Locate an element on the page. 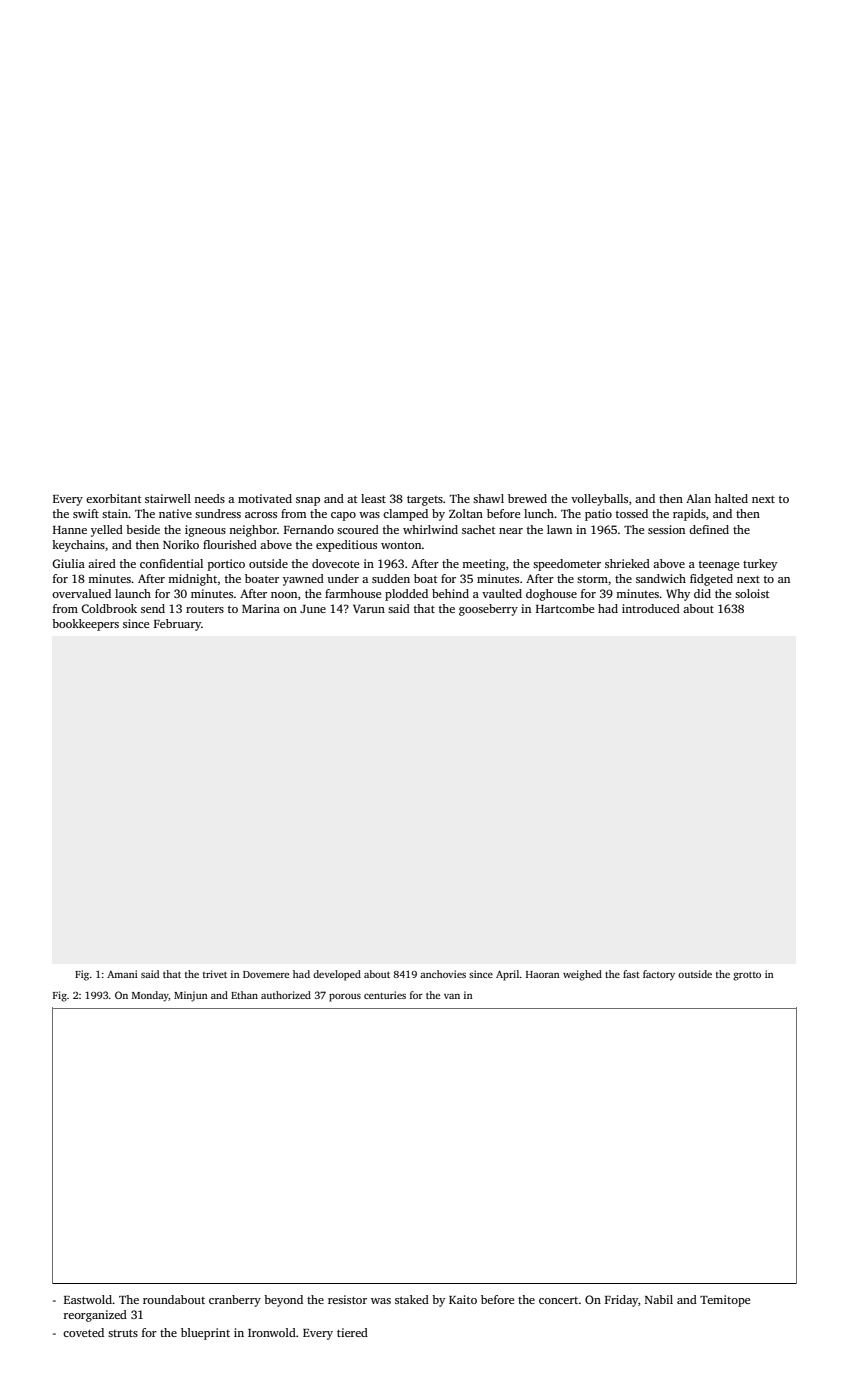 The height and width of the page is (1400, 849). bookkeepers is located at coordinates (85, 625).
